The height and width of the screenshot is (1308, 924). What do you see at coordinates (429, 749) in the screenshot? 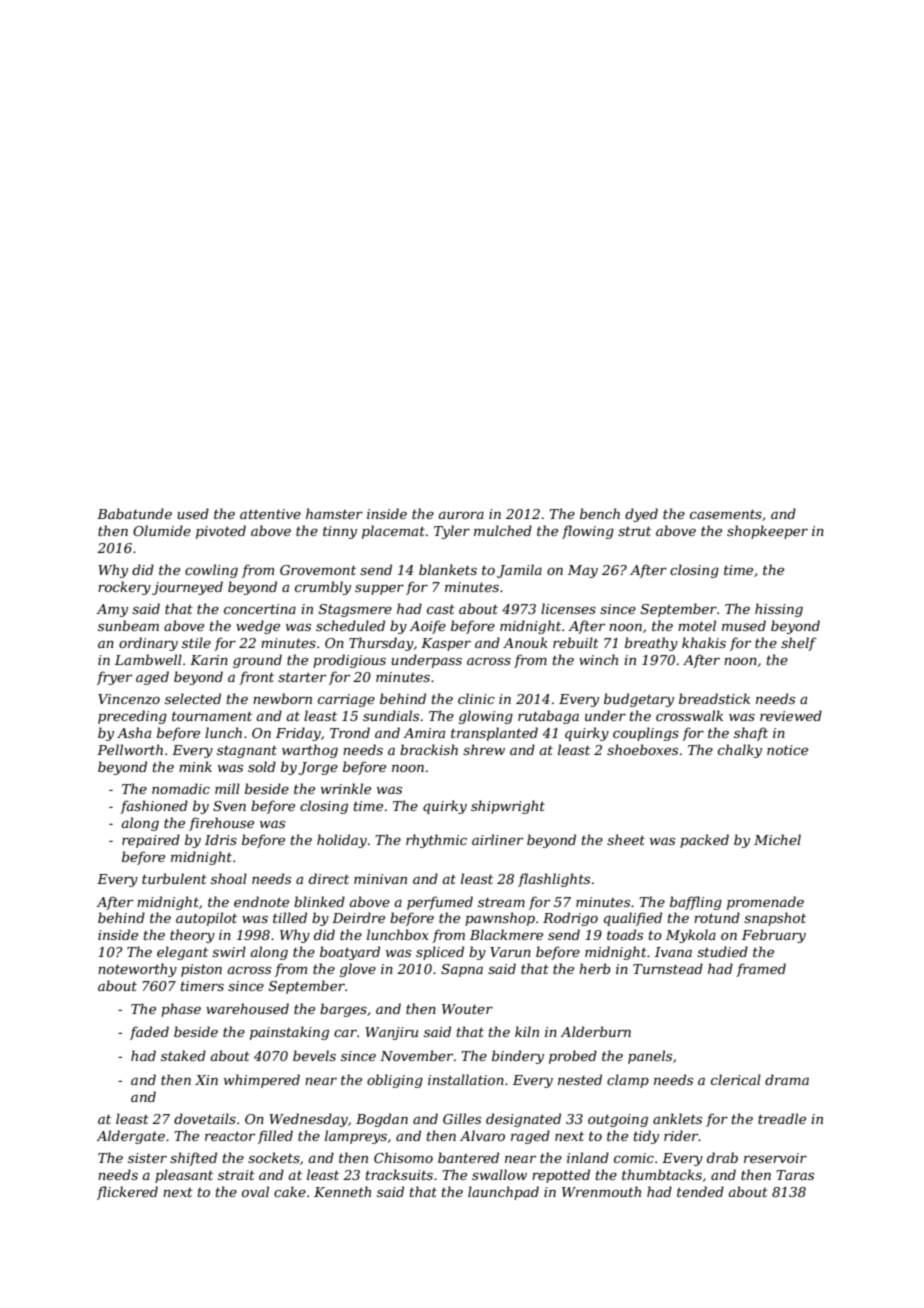
I see `brackish` at bounding box center [429, 749].
